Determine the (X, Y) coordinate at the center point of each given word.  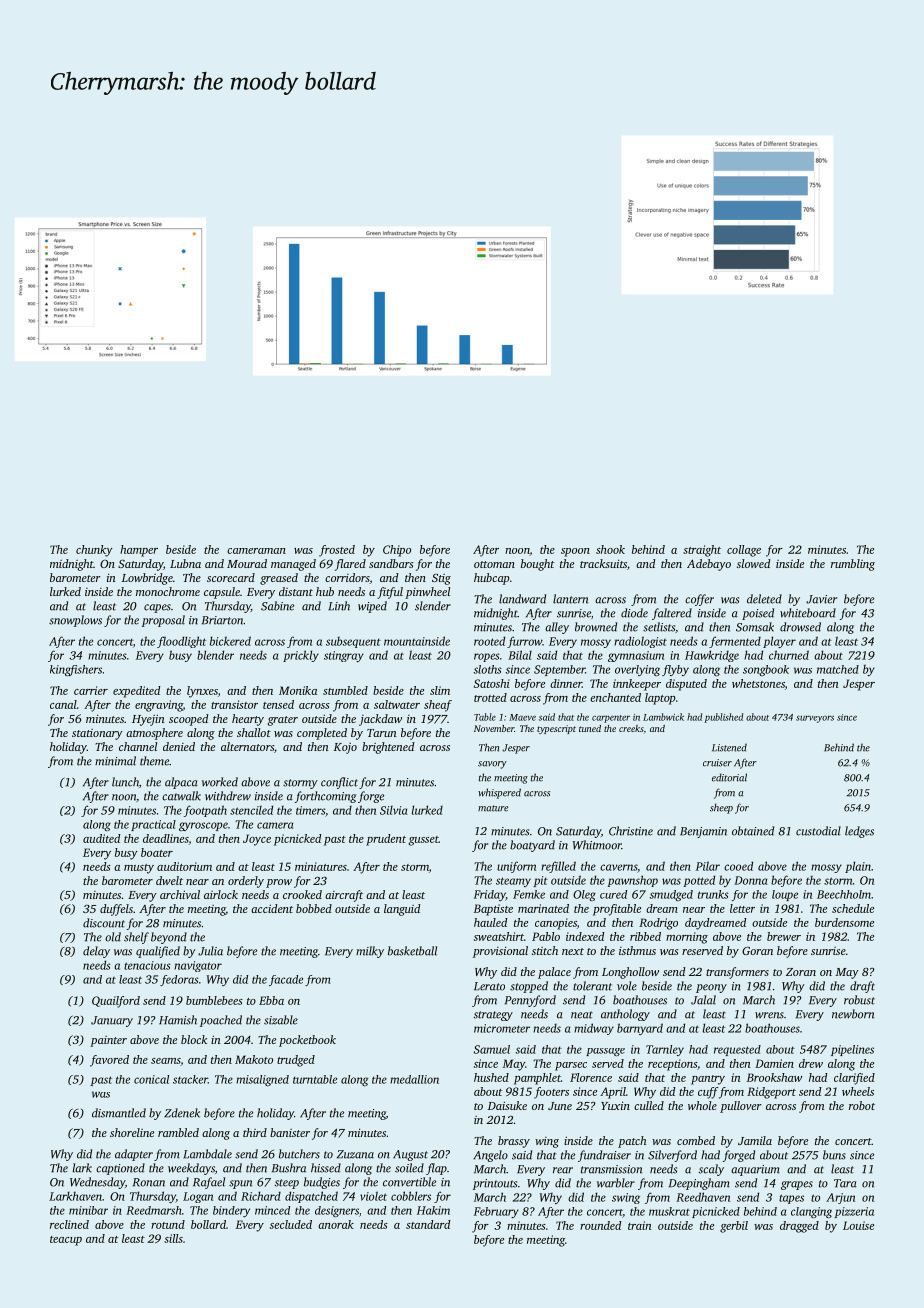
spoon (575, 552)
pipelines (852, 1050)
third (255, 1132)
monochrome (168, 591)
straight (702, 551)
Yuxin (615, 1105)
